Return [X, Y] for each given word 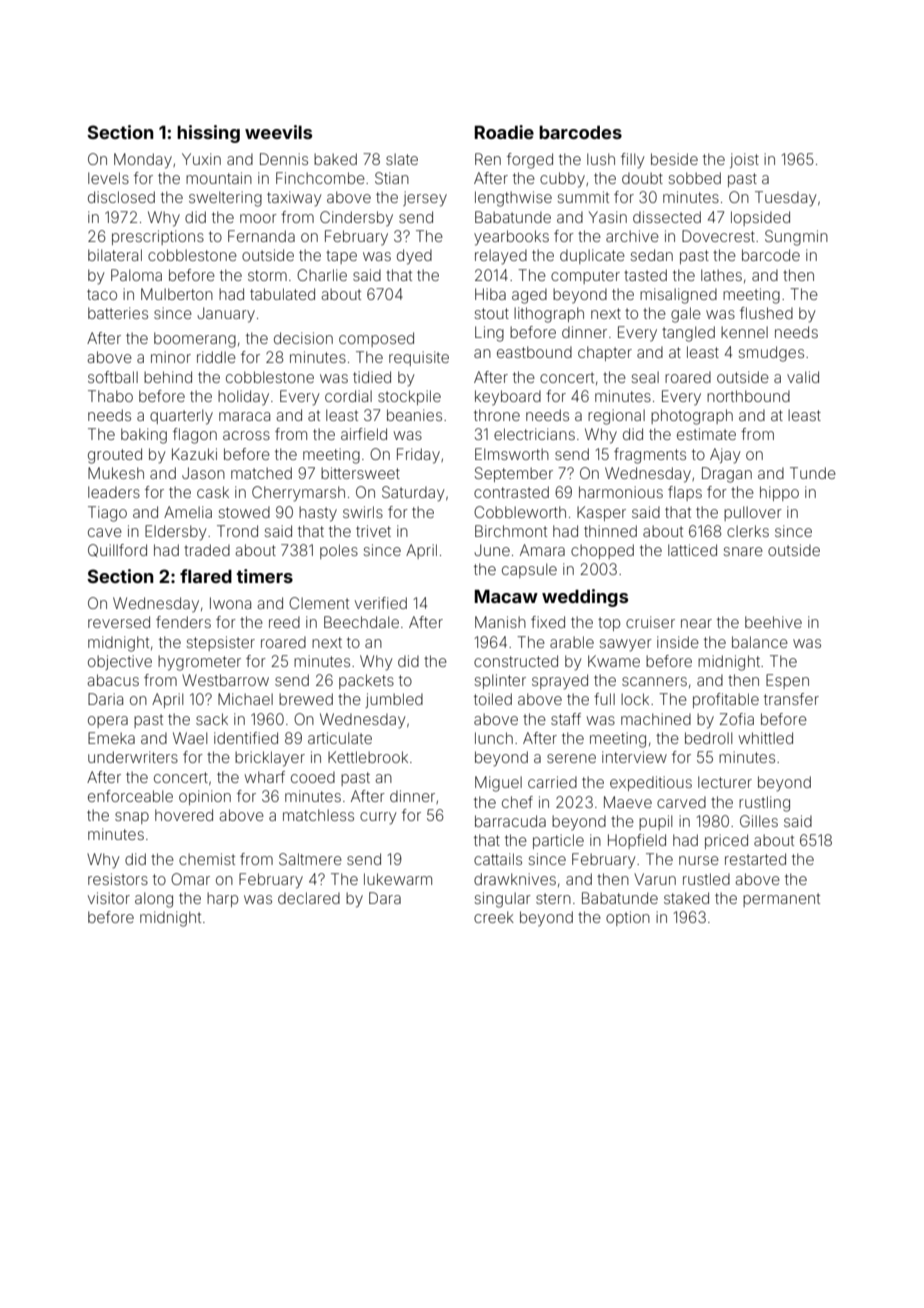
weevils [278, 132]
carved [681, 802]
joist [744, 160]
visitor [109, 898]
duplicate [592, 256]
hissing [208, 134]
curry [378, 818]
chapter [605, 353]
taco [102, 294]
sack [212, 719]
